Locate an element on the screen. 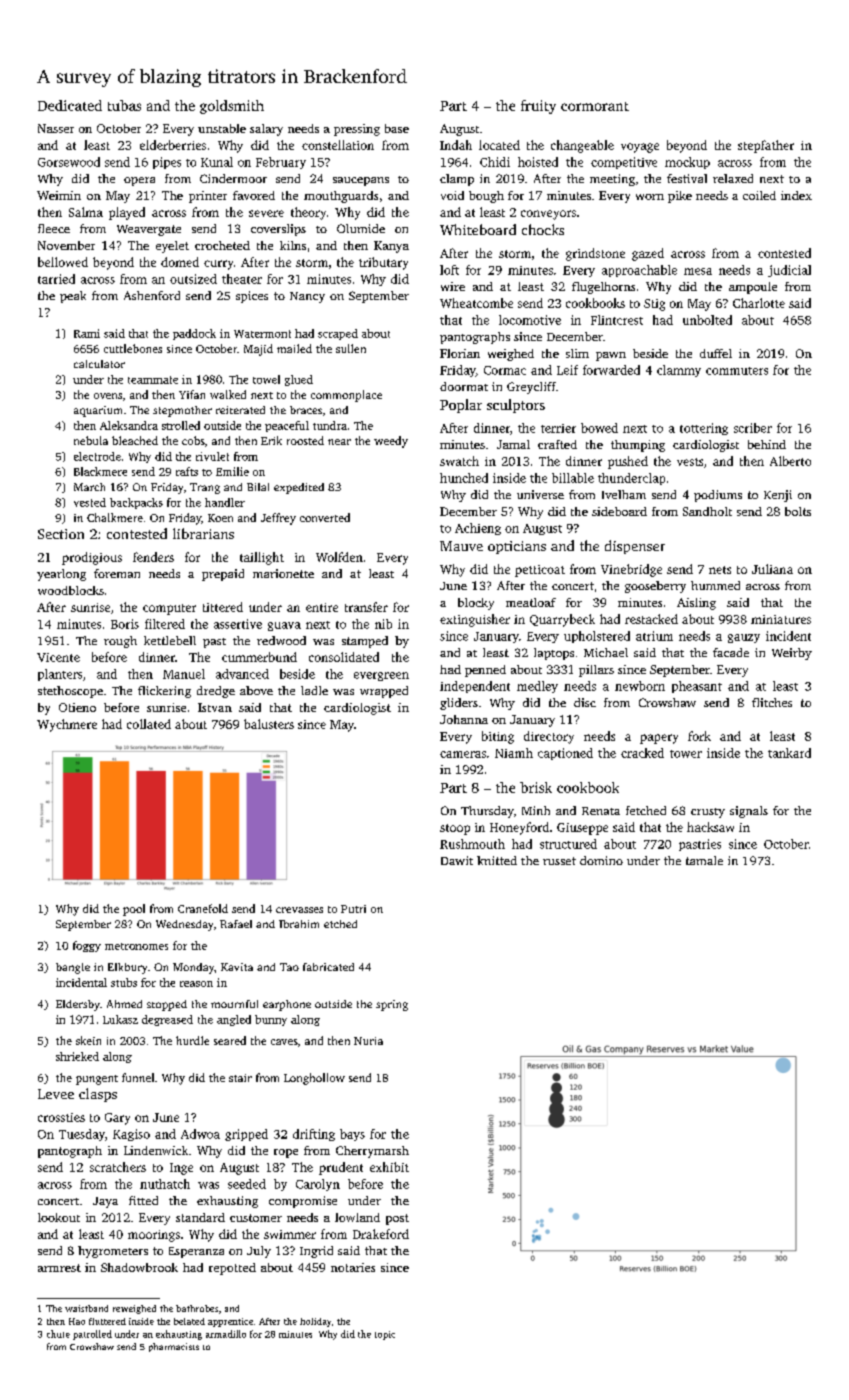 The height and width of the screenshot is (1400, 849). atrium is located at coordinates (654, 636).
